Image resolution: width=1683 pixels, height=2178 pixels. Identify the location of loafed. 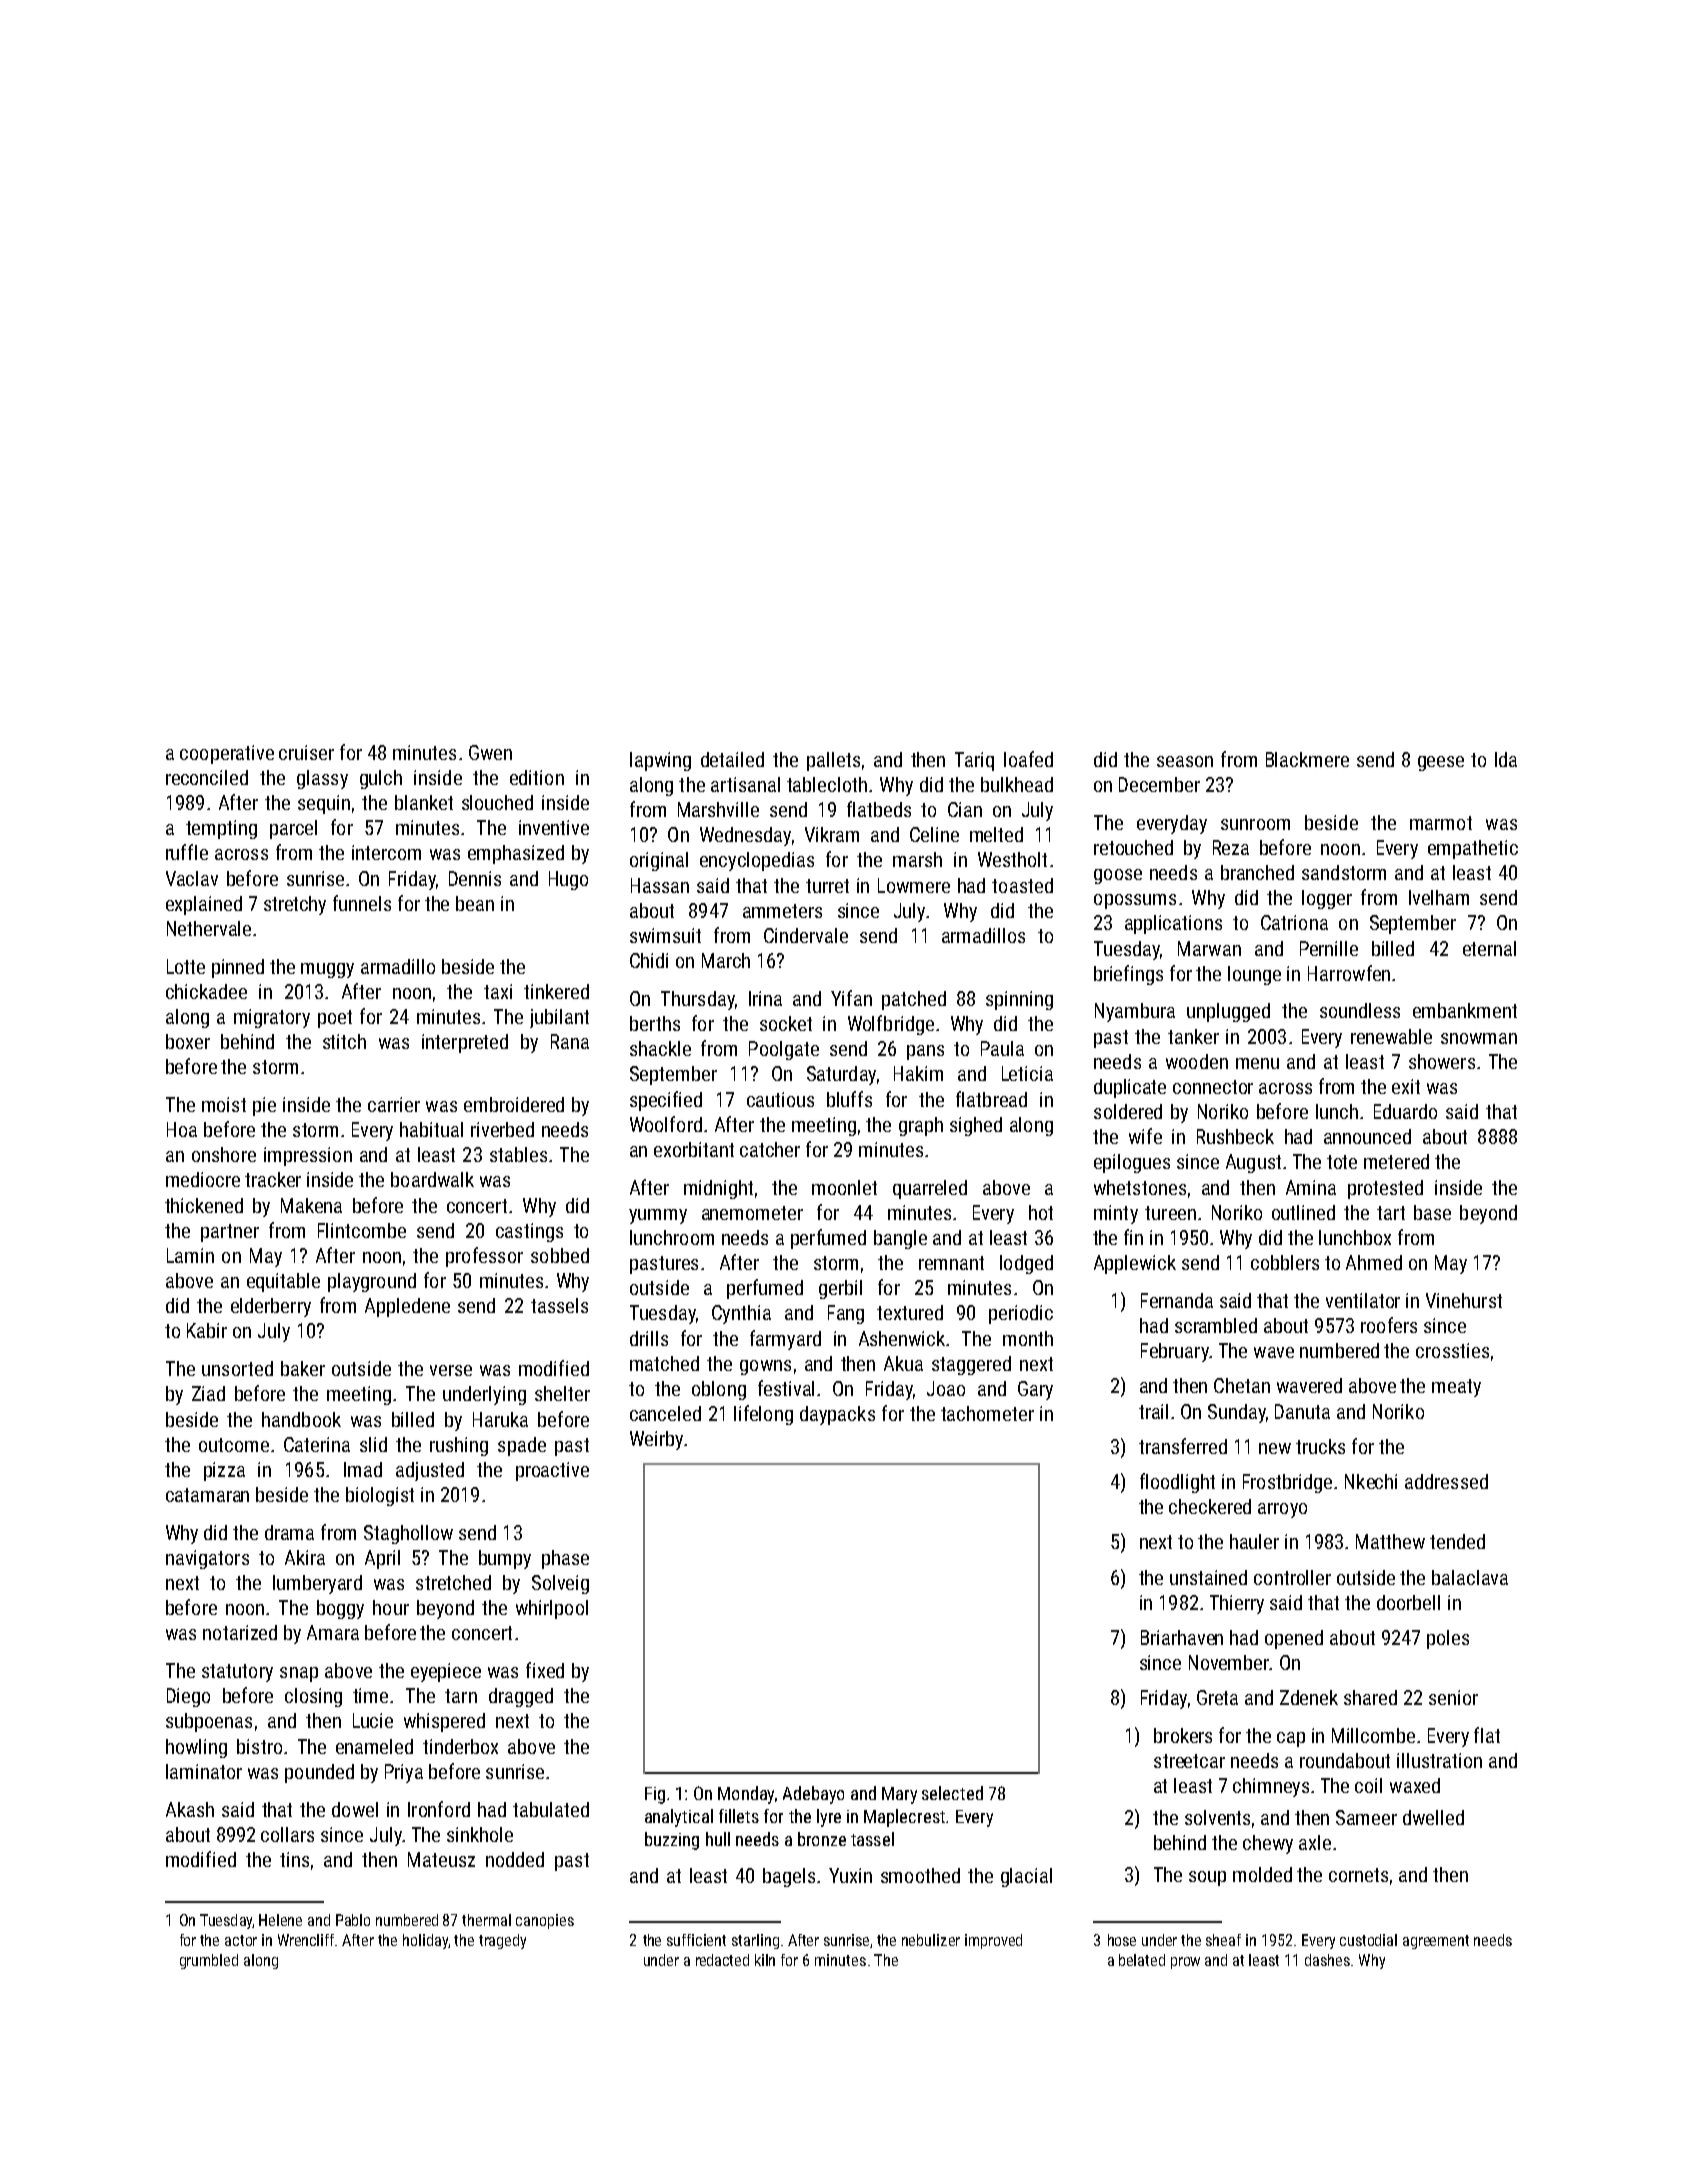
(1028, 759).
